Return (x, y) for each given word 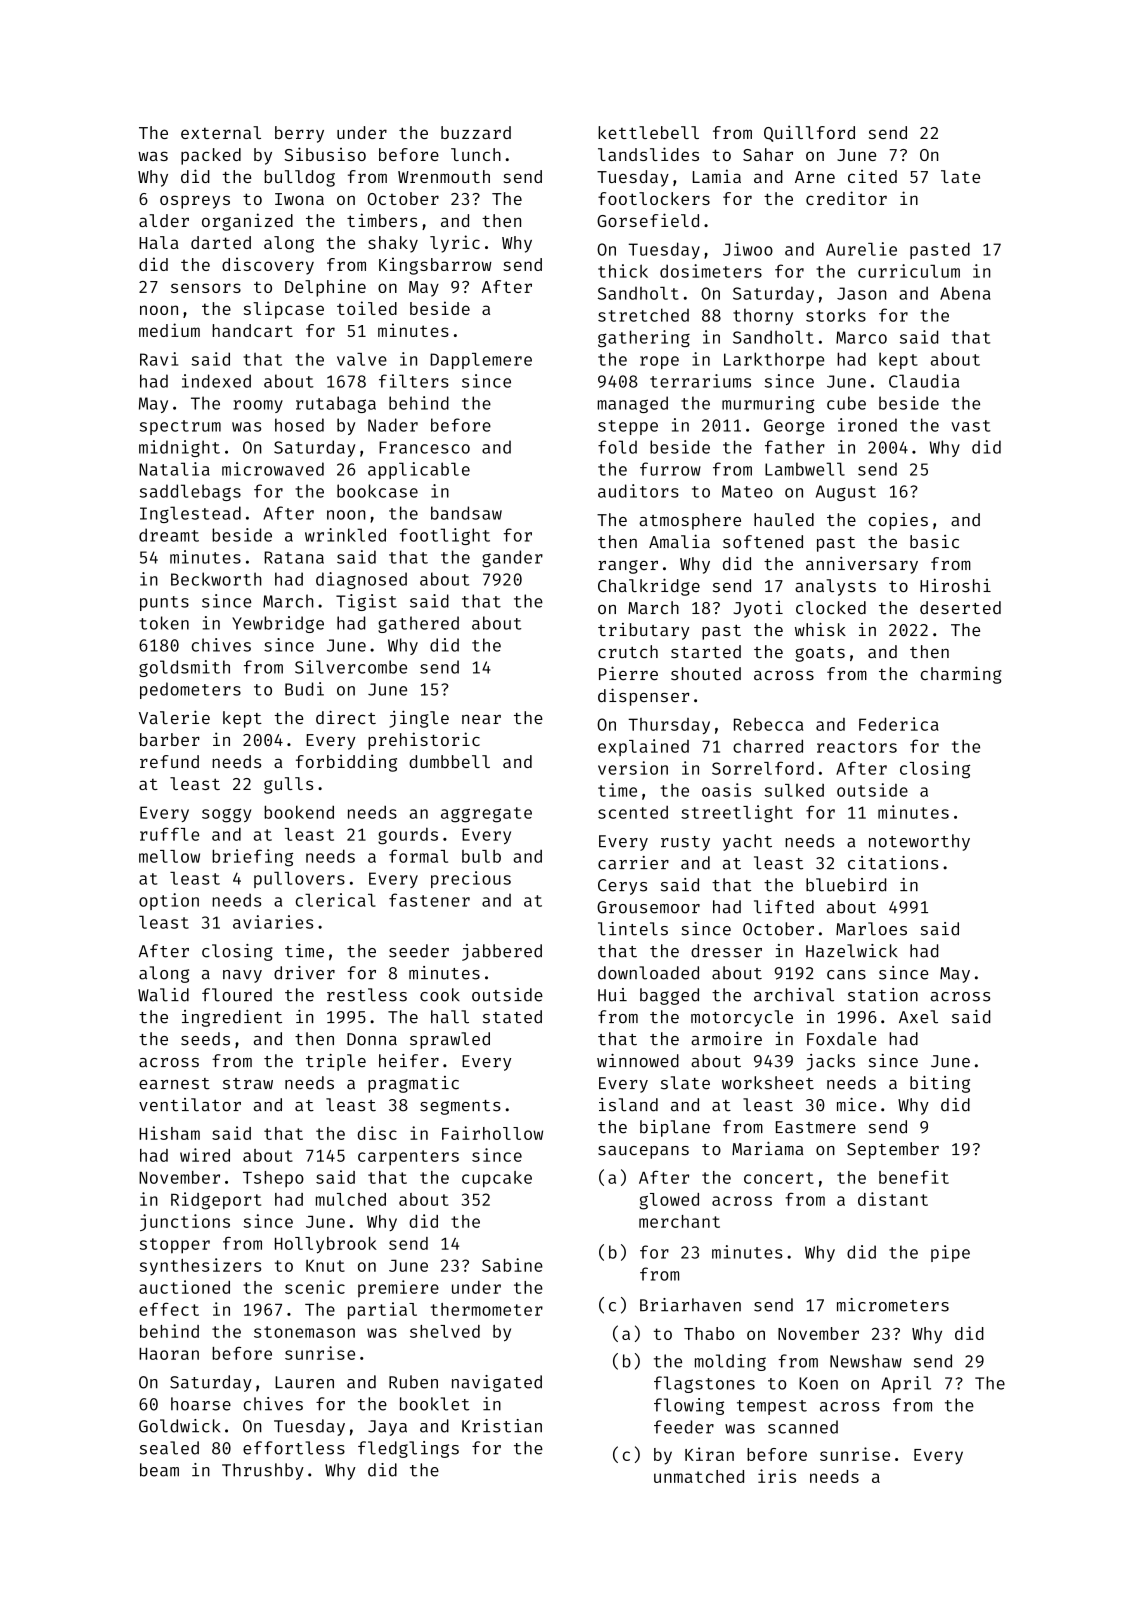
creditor (846, 198)
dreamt (169, 535)
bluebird (846, 885)
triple (336, 1062)
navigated (497, 1383)
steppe (628, 427)
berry (299, 134)
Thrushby (263, 1471)
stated (512, 1017)
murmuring (768, 404)
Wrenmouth (444, 176)
